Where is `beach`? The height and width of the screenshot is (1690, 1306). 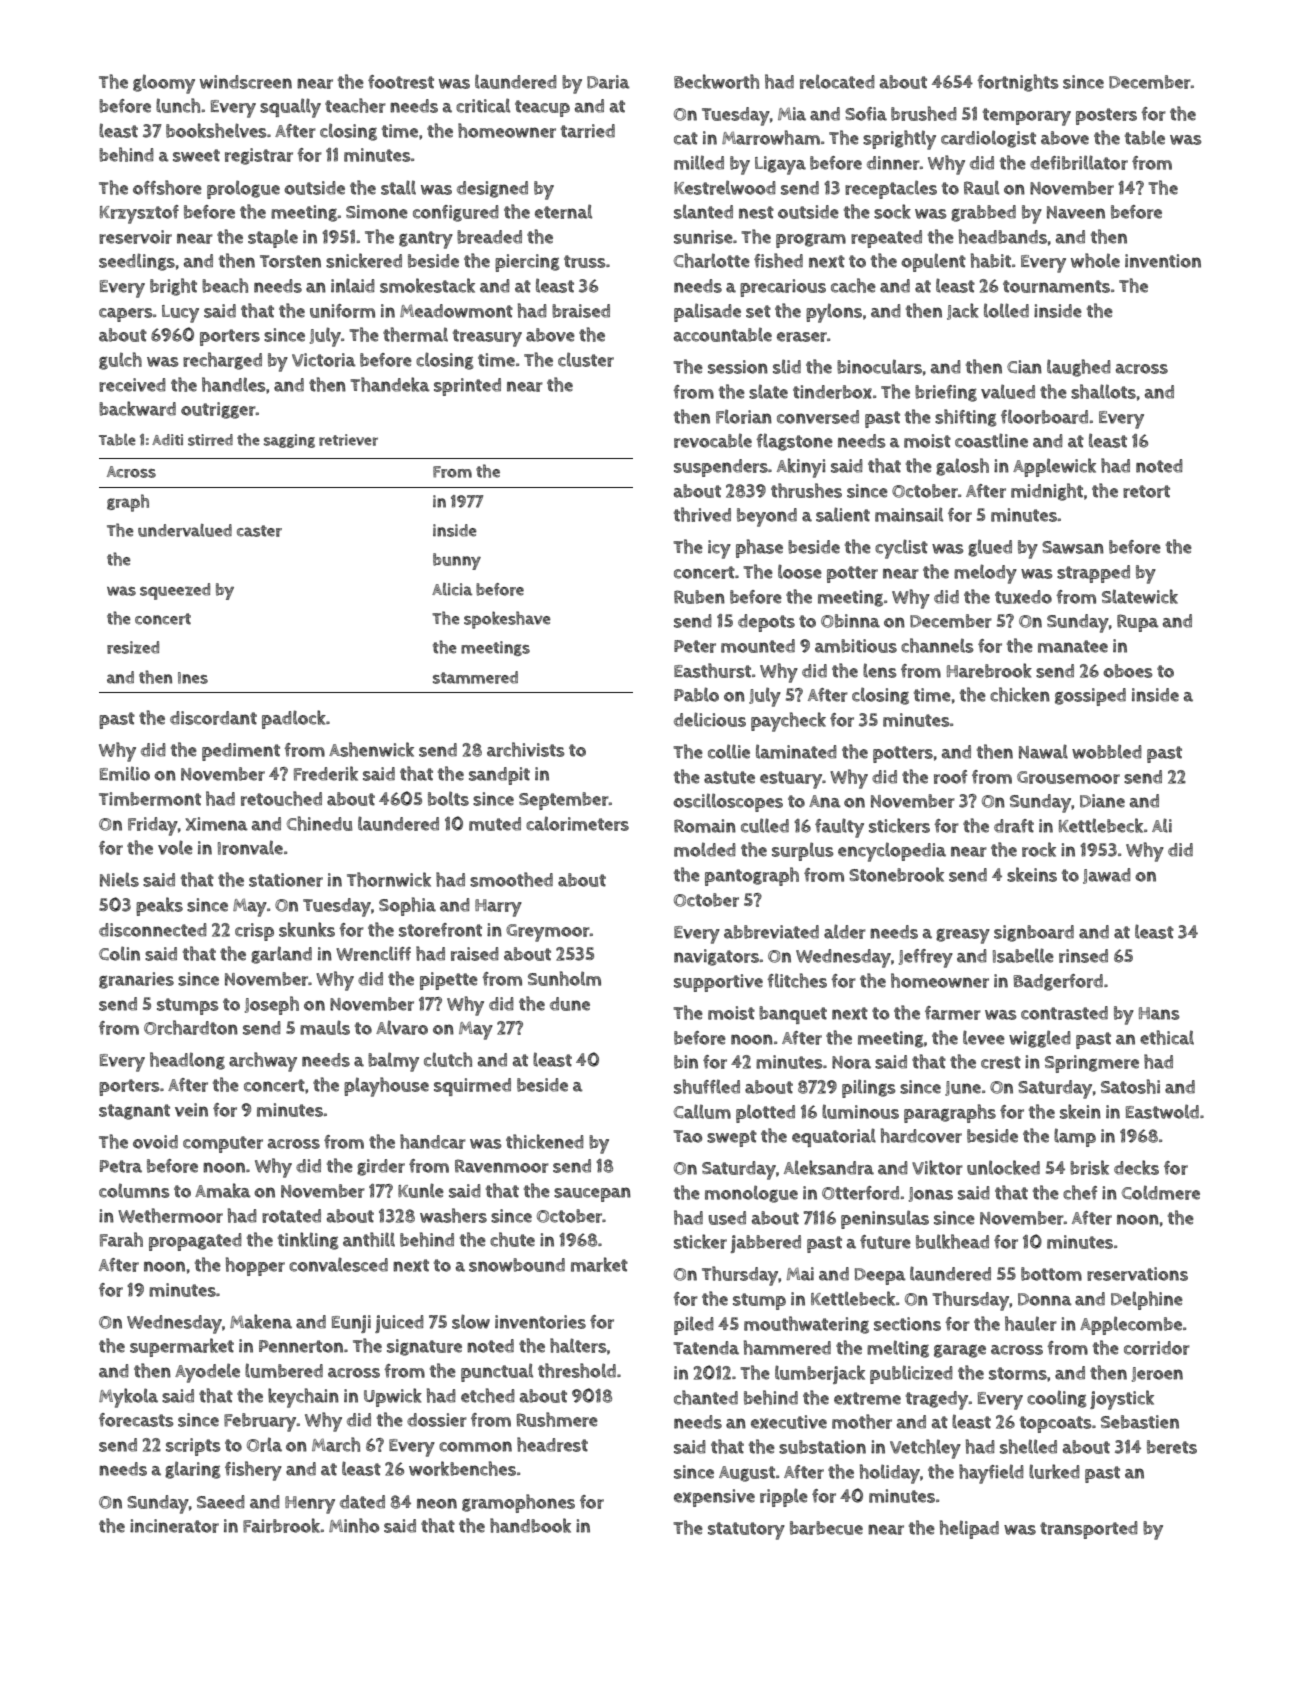 beach is located at coordinates (225, 285).
